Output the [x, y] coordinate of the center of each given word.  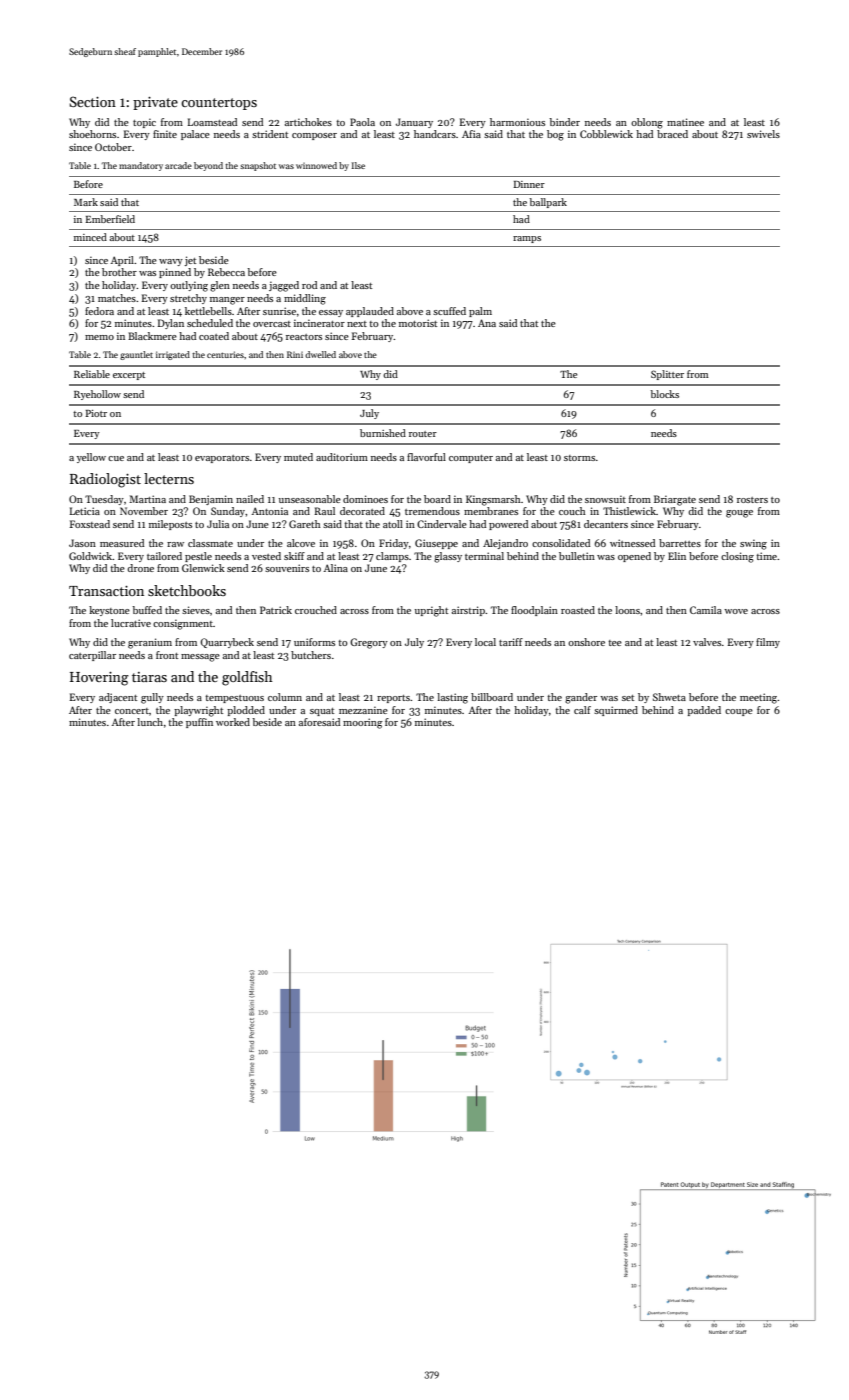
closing [737, 557]
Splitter [667, 375]
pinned [175, 273]
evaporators [222, 459]
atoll [393, 524]
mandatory [141, 166]
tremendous [432, 511]
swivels [763, 134]
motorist [418, 323]
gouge [739, 514]
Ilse [358, 165]
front [167, 655]
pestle [198, 557]
